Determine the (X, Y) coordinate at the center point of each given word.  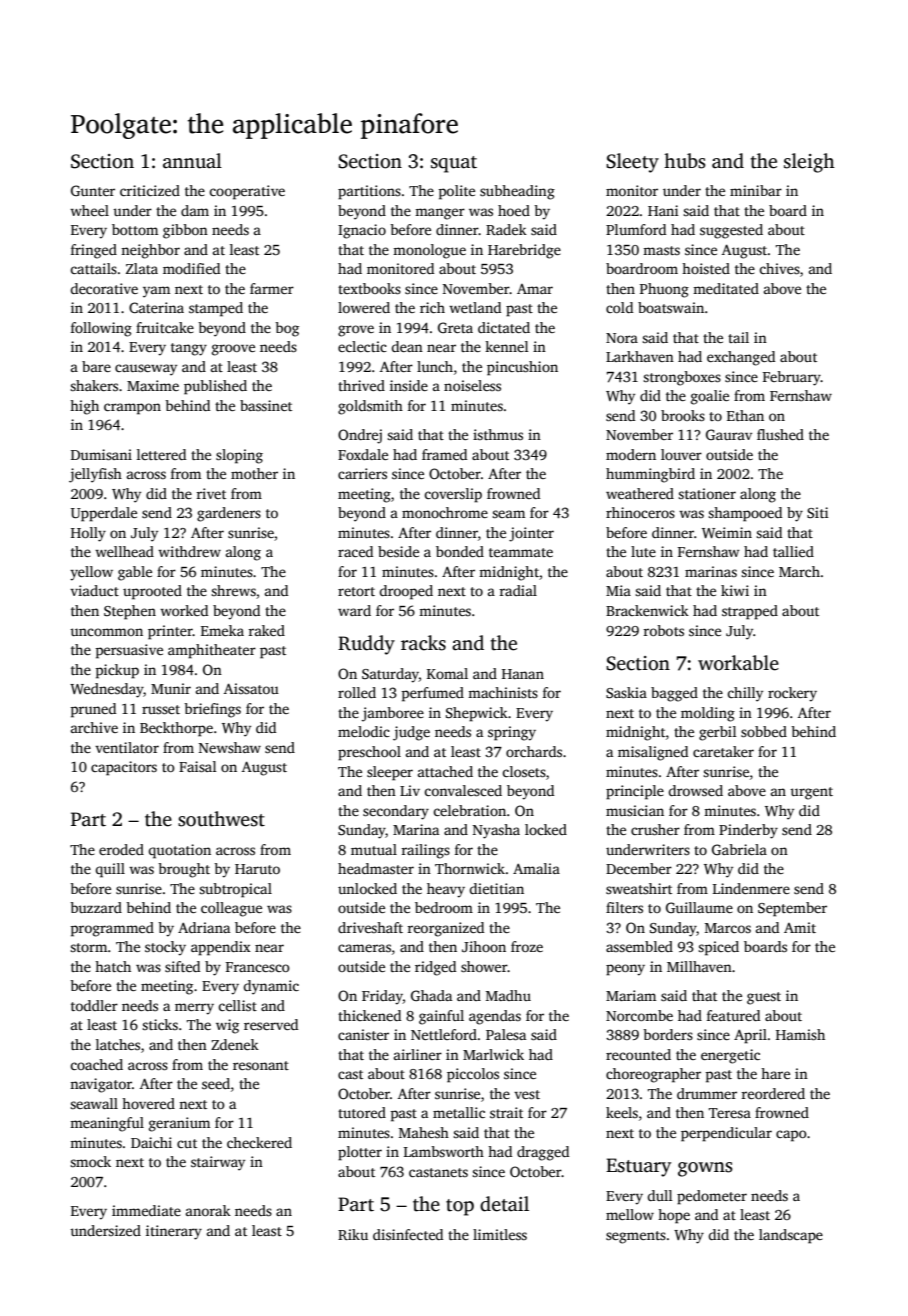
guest (764, 998)
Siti (818, 512)
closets (524, 771)
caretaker (723, 751)
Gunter (93, 190)
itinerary (174, 1232)
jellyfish (95, 475)
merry (194, 1009)
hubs (685, 161)
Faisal (198, 766)
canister (363, 1034)
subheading (517, 192)
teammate (521, 552)
